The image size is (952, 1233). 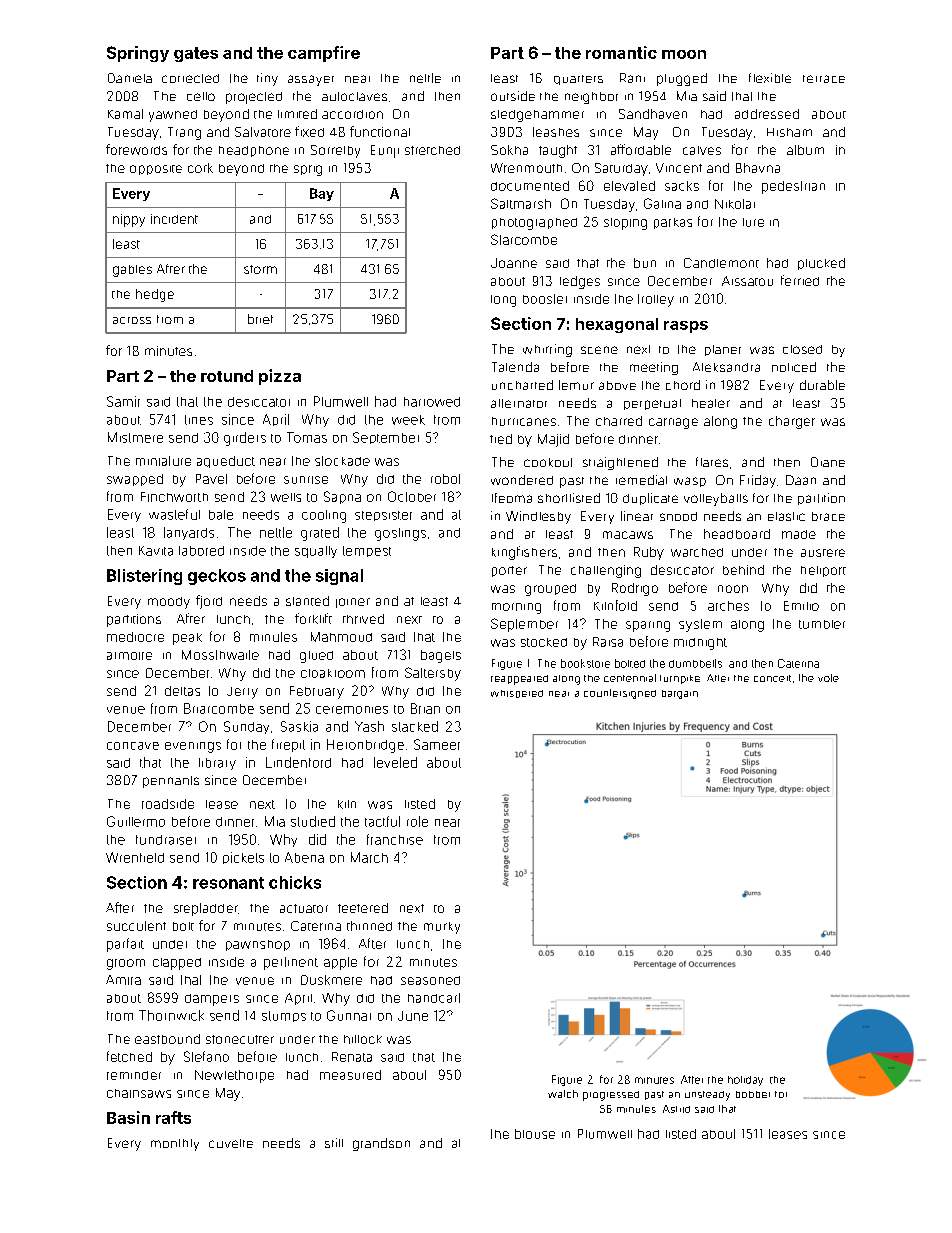 I want to click on Lindenford, so click(x=298, y=762).
